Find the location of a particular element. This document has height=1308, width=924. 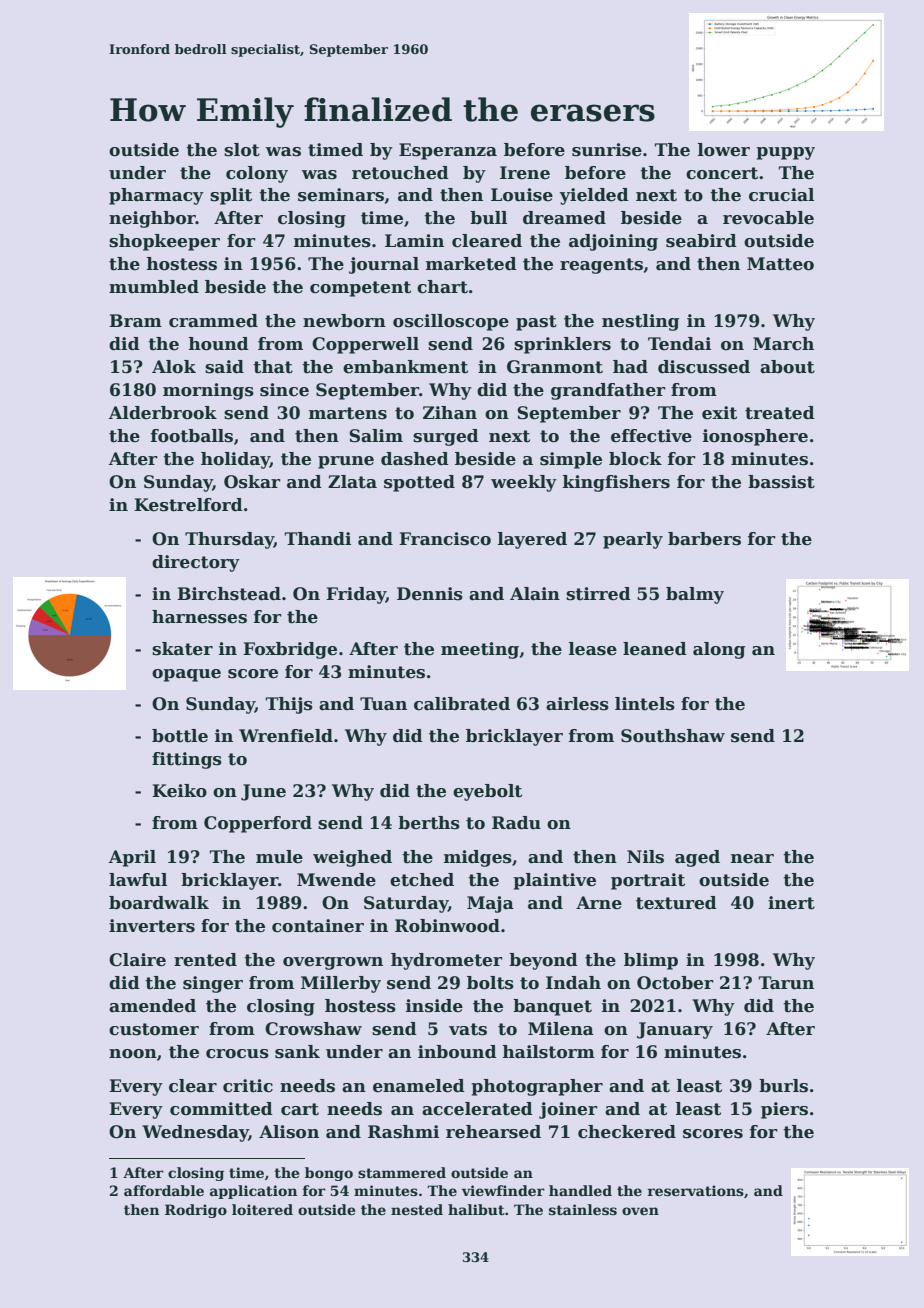

competent is located at coordinates (360, 289).
